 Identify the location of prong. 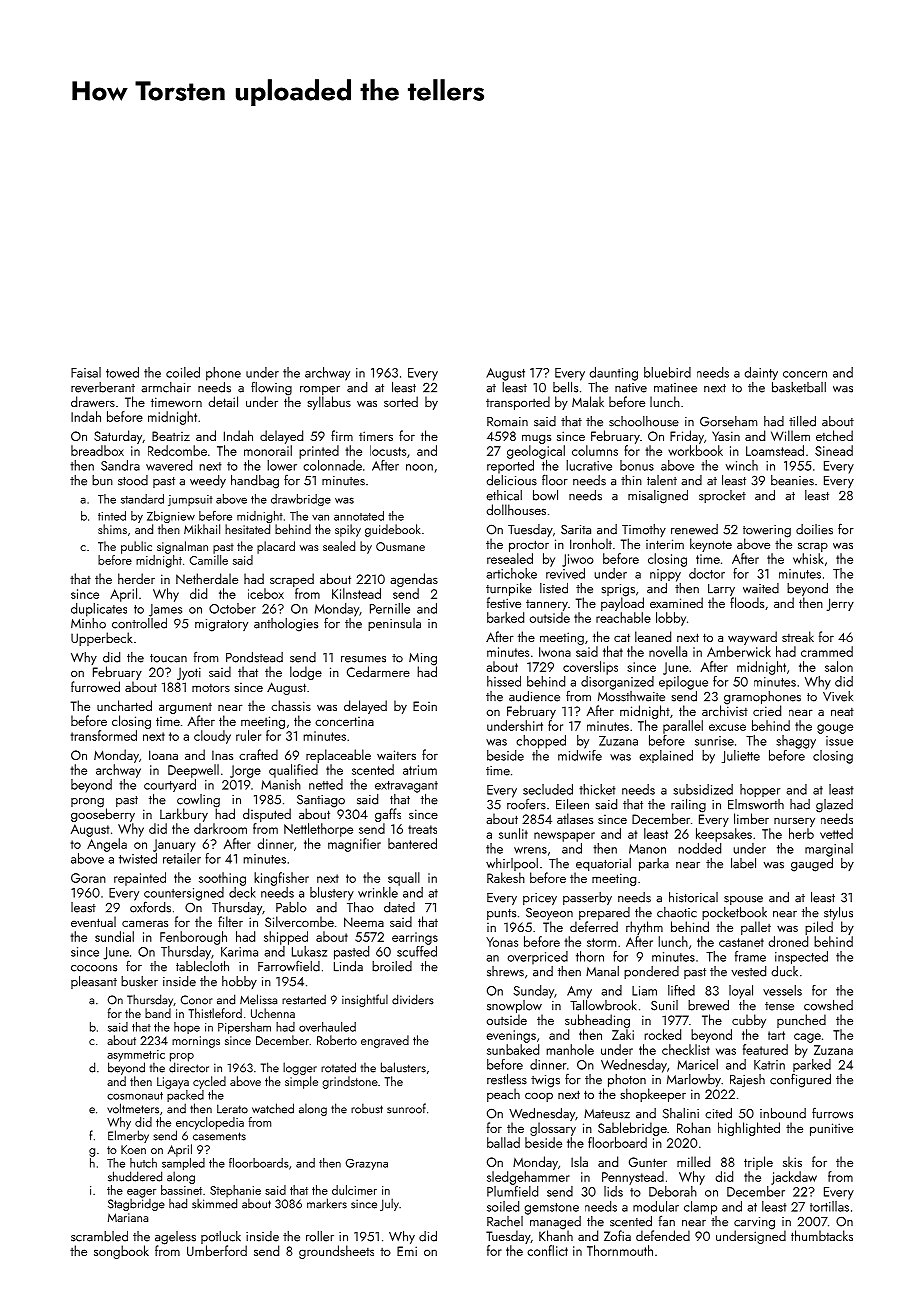
(87, 803).
